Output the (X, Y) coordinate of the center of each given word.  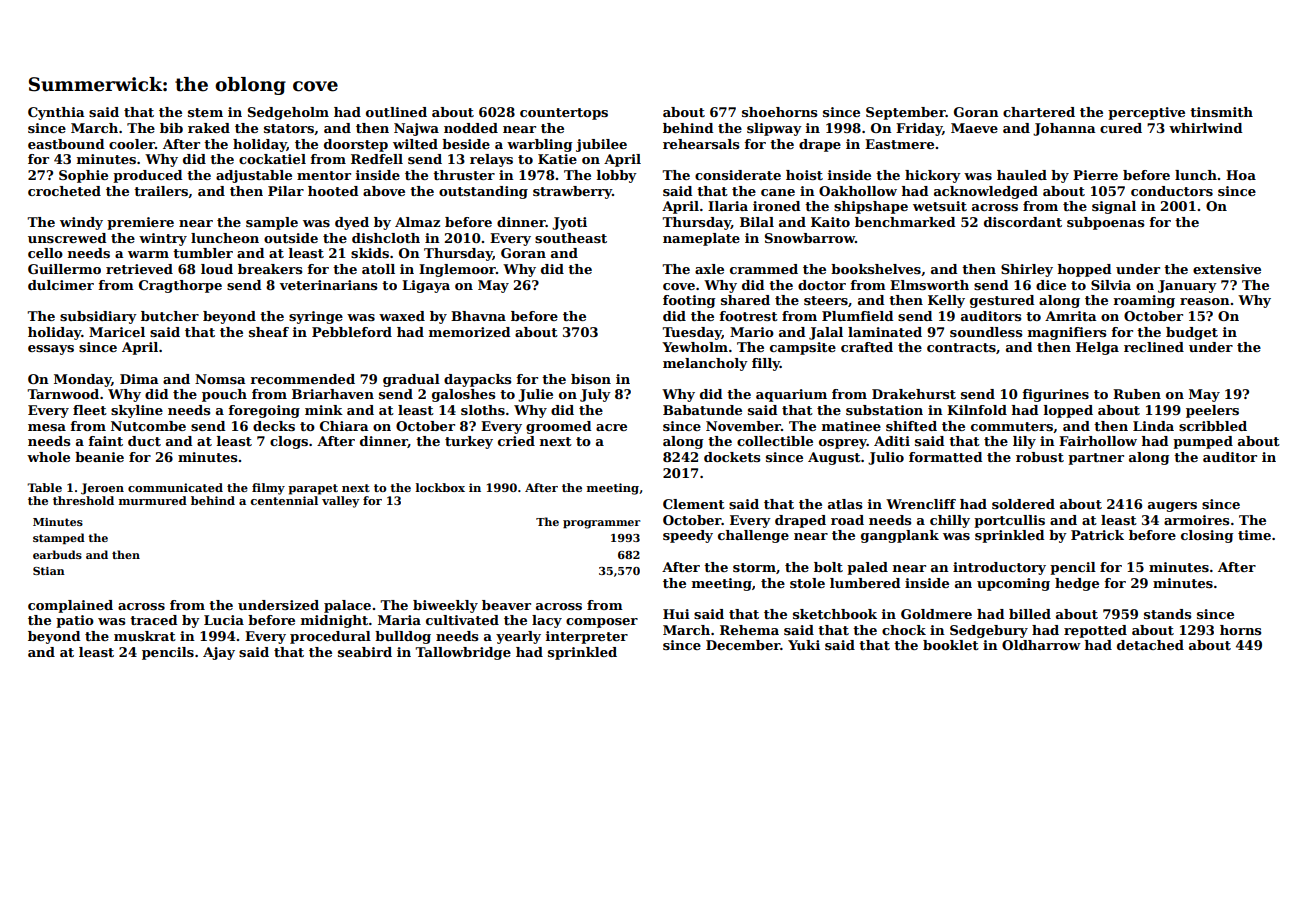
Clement (694, 504)
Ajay (219, 653)
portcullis (1009, 521)
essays (51, 350)
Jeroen (102, 489)
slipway (774, 129)
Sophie (83, 176)
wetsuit (940, 206)
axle (709, 269)
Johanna (1064, 129)
